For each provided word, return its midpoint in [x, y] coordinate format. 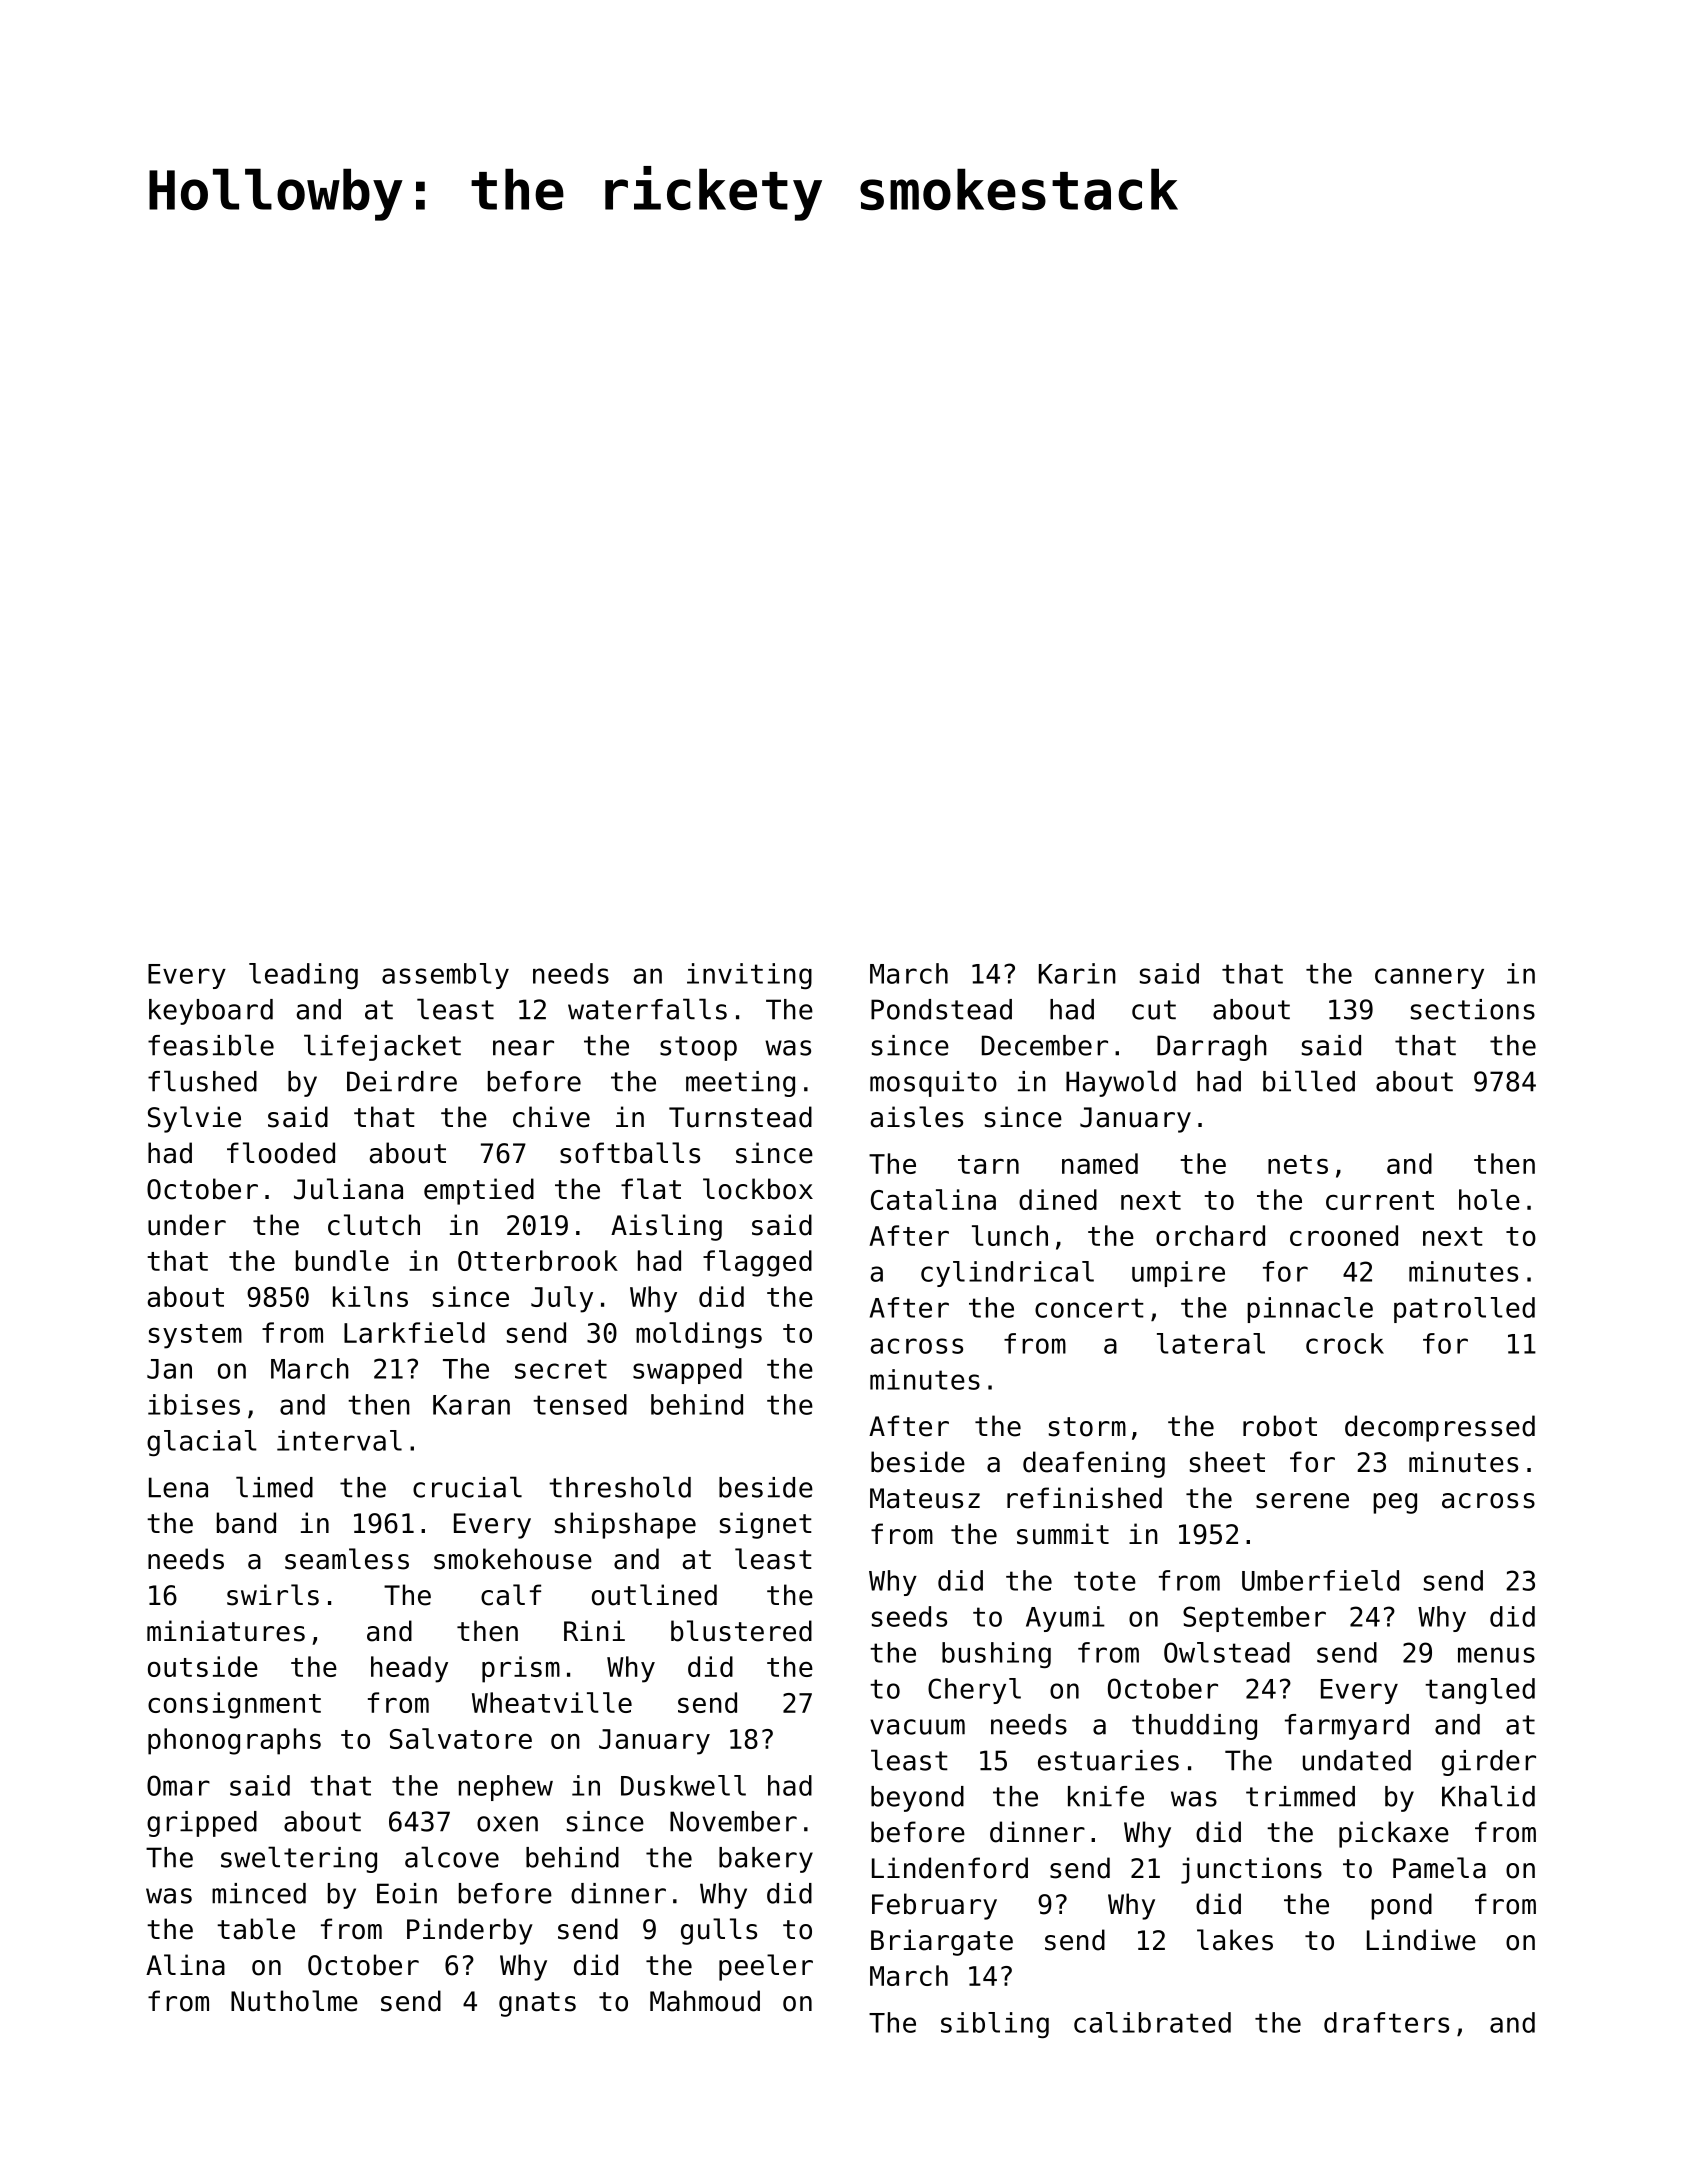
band [246, 1523]
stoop [698, 1048]
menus [1496, 1655]
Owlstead [1227, 1652]
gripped [202, 1824]
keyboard [211, 1012]
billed [1309, 1081]
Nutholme [294, 2001]
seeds [909, 1616]
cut [1154, 1010]
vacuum [917, 1727]
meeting [740, 1084]
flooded [281, 1153]
